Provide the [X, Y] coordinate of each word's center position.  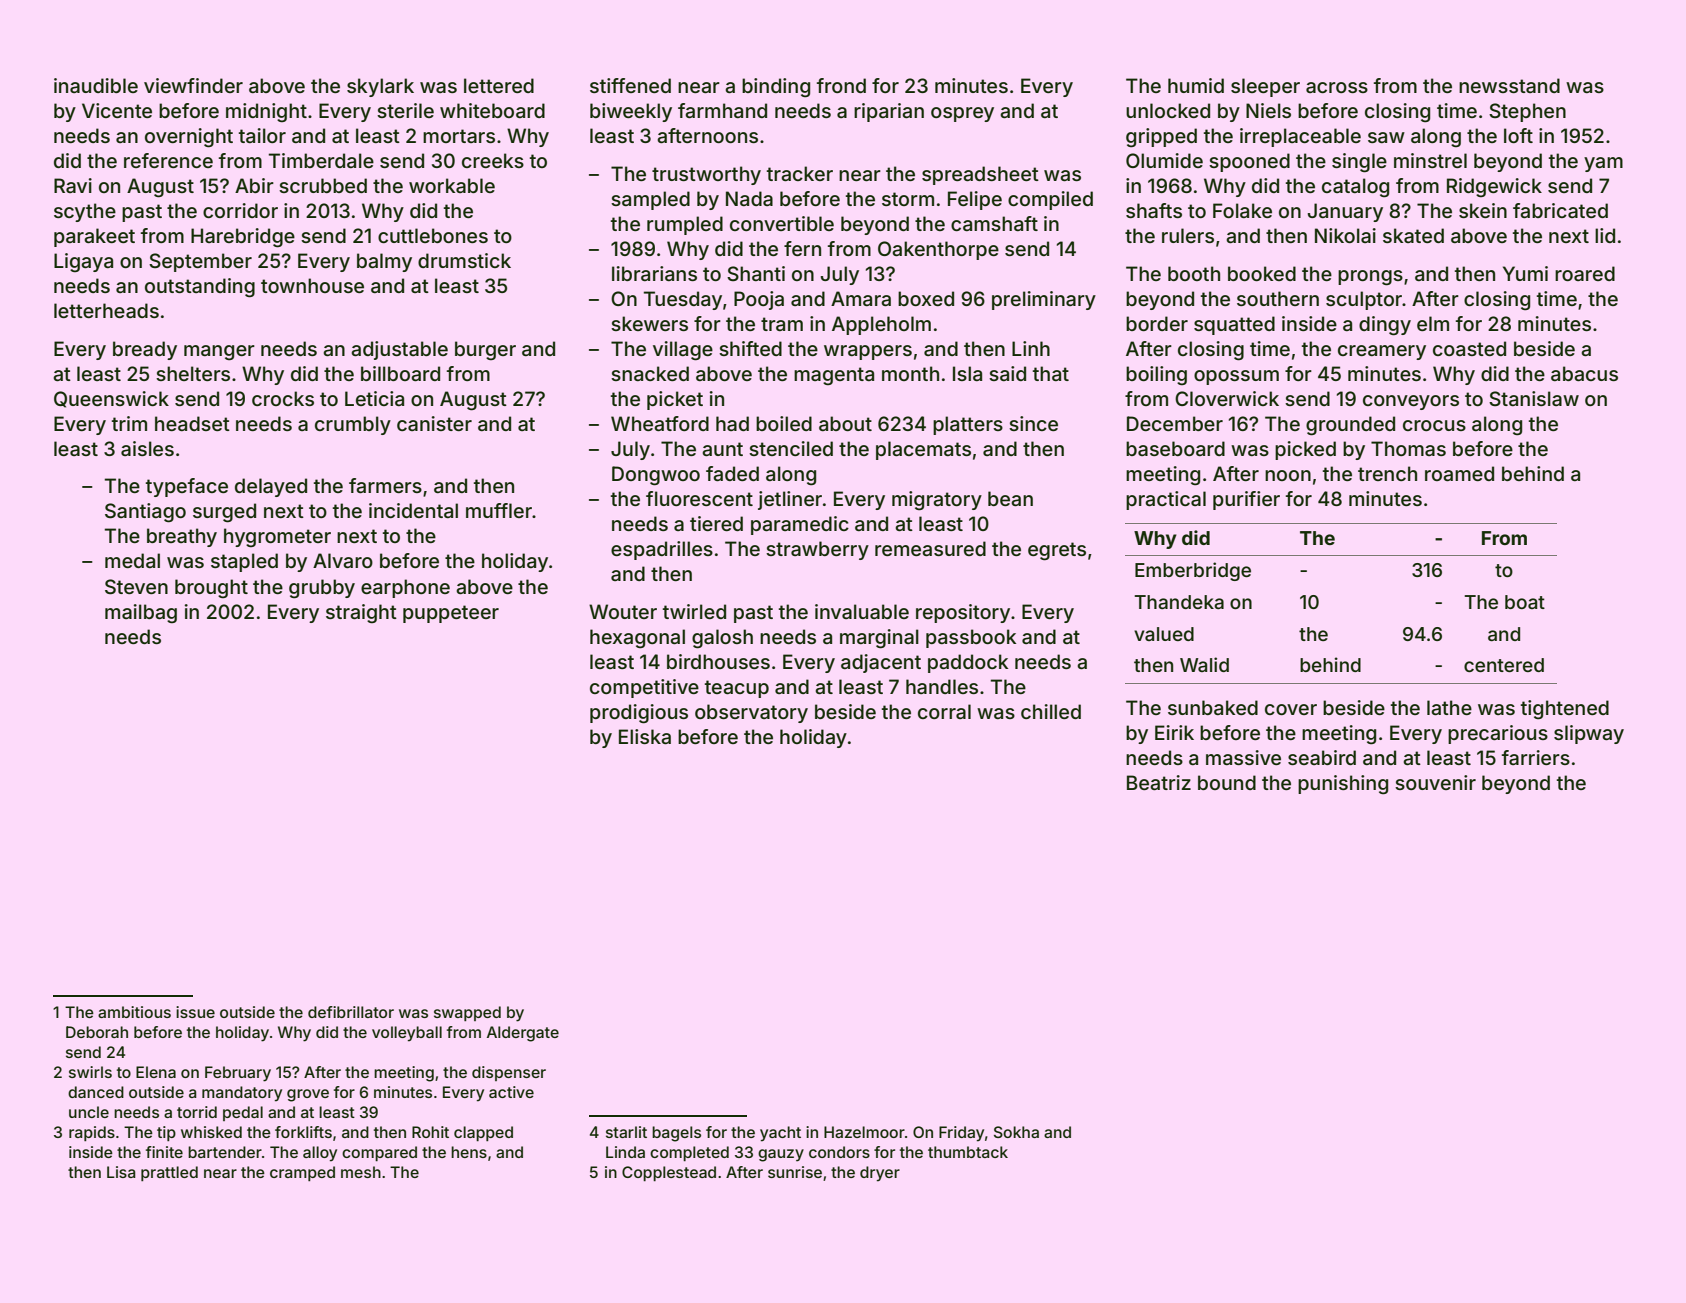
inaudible [96, 85]
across [1337, 87]
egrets [1057, 551]
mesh [361, 1172]
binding [776, 88]
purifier [1246, 500]
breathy [182, 537]
